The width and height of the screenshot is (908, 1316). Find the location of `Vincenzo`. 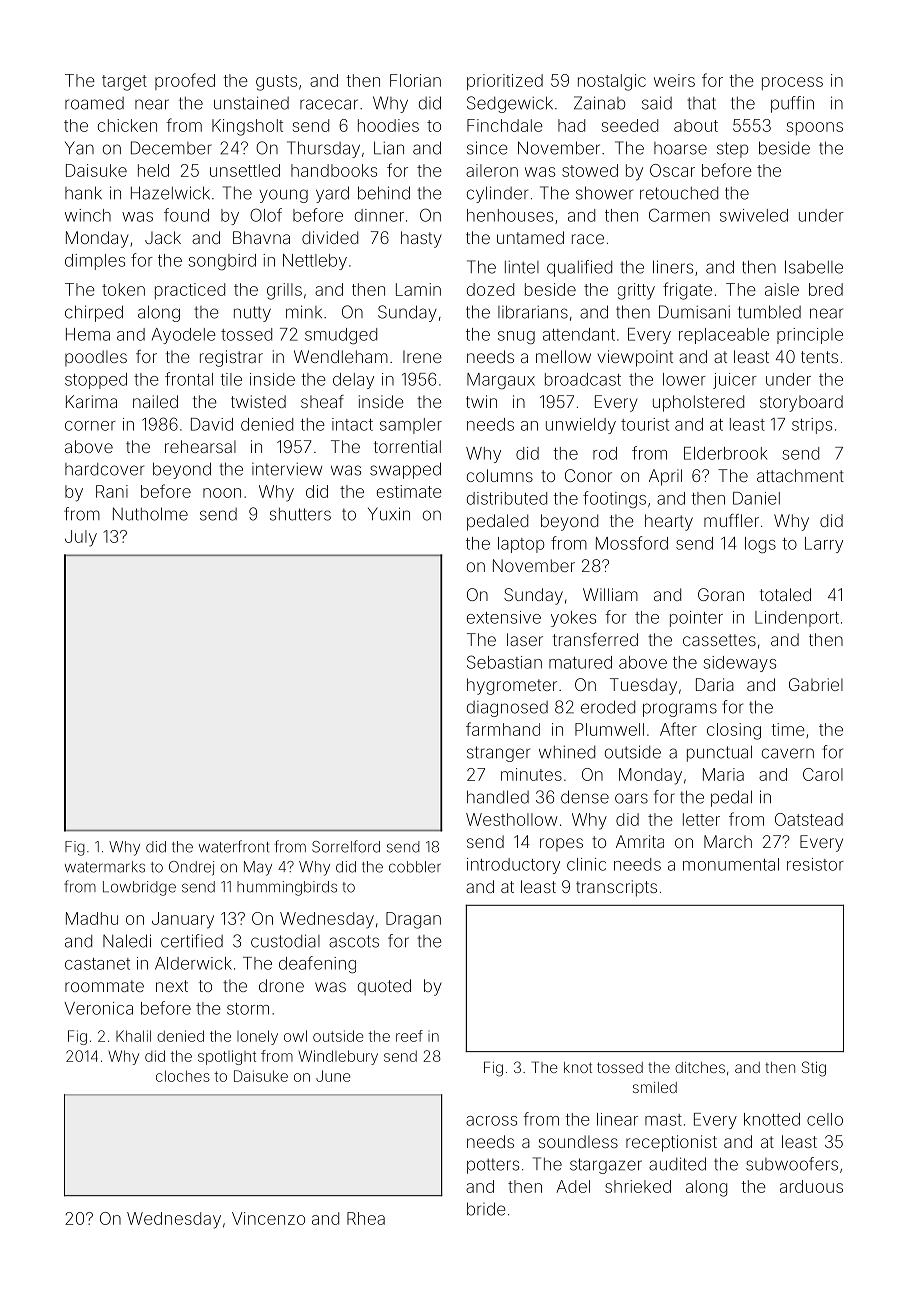

Vincenzo is located at coordinates (268, 1218).
